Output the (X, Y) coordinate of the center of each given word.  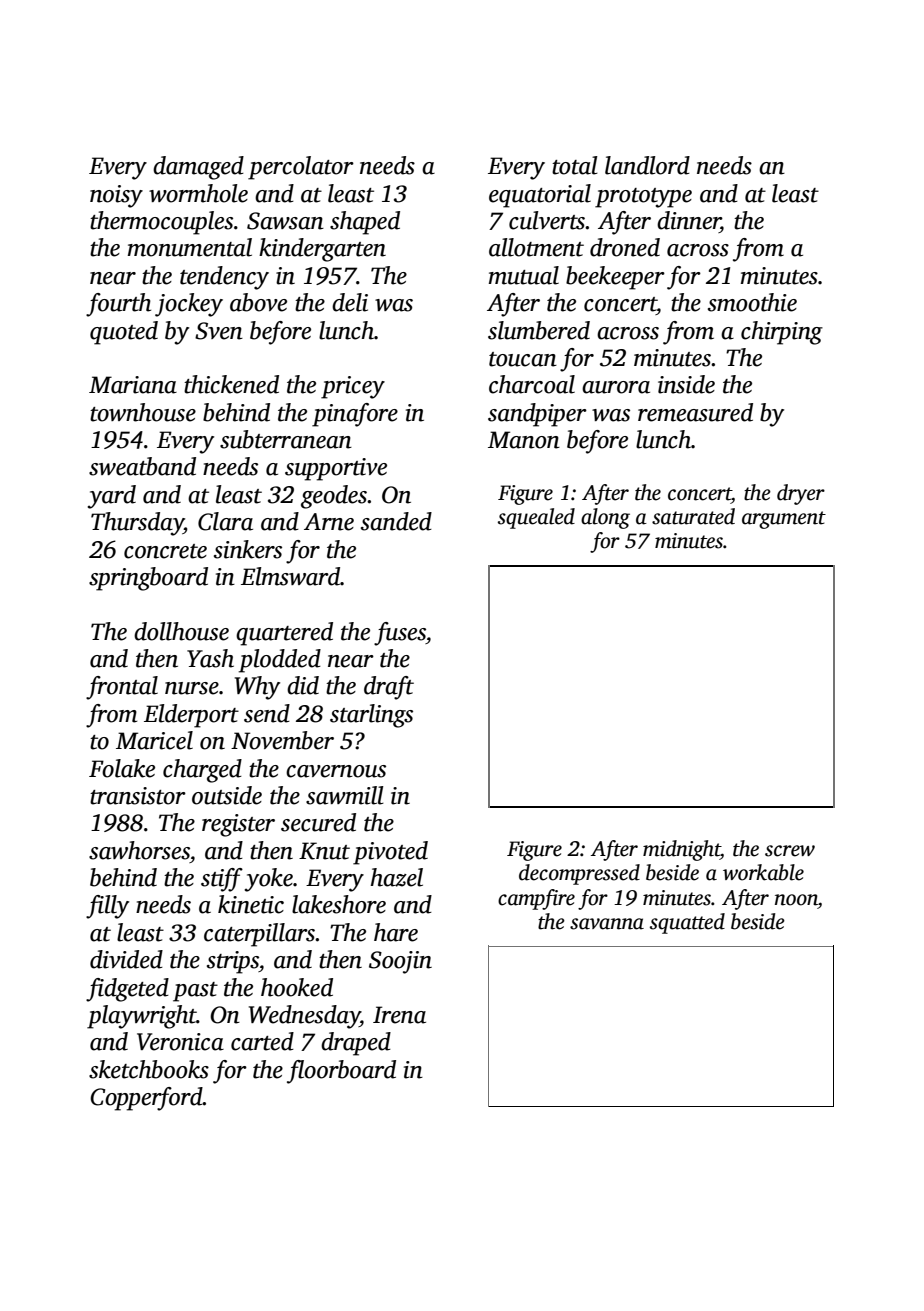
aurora (616, 387)
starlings (371, 716)
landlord (647, 165)
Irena (399, 1015)
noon (796, 900)
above (258, 302)
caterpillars (259, 935)
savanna (607, 924)
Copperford (146, 1099)
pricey (353, 387)
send (267, 713)
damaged (198, 168)
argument (784, 520)
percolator (301, 168)
